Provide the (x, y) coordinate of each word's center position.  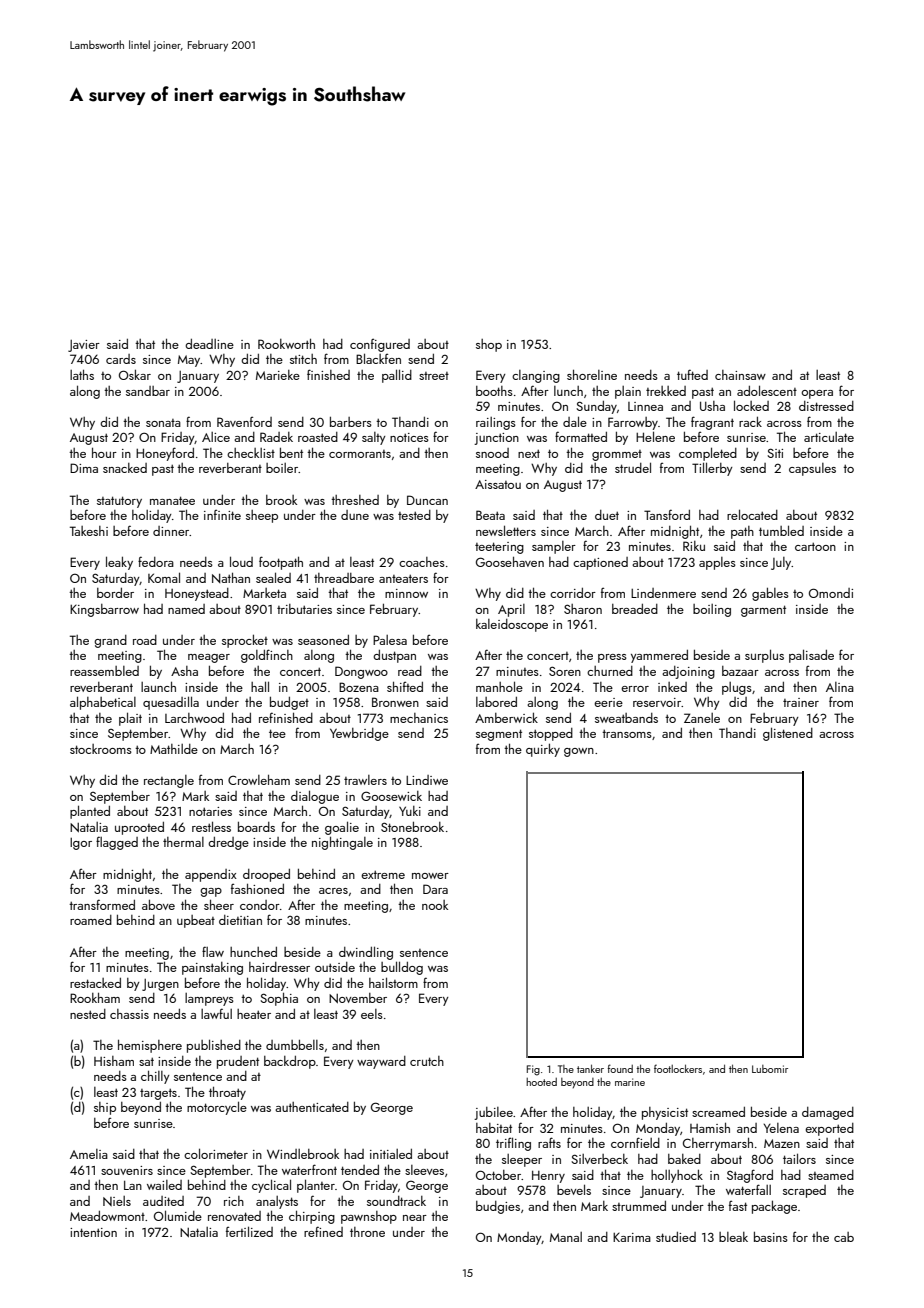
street (434, 376)
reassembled (104, 671)
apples (717, 563)
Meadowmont (107, 1216)
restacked (95, 983)
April (511, 610)
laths (82, 374)
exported (829, 1129)
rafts (549, 1142)
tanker (590, 1068)
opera (817, 394)
